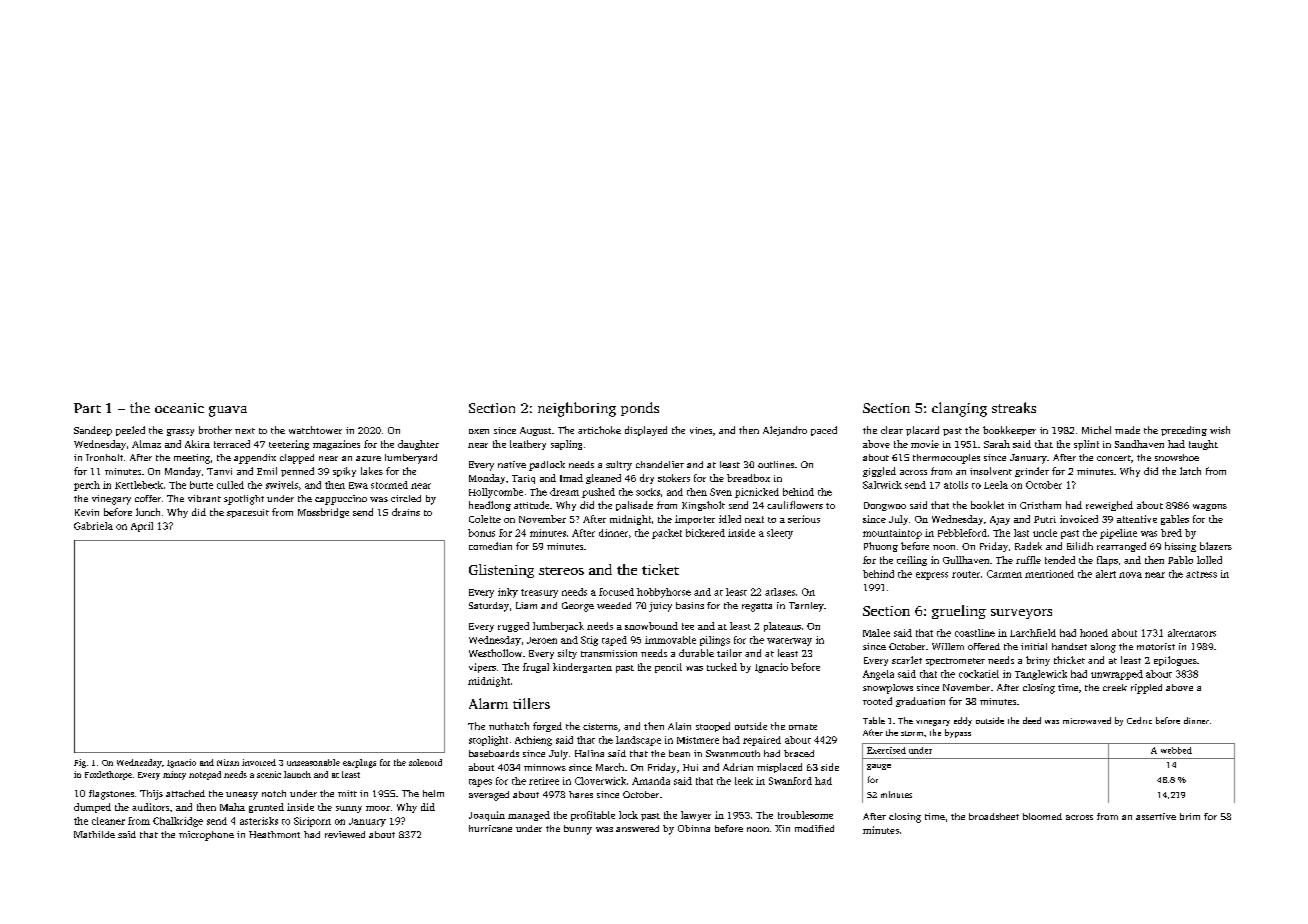 The width and height of the page is (1308, 924). Describe the element at coordinates (1069, 660) in the page. I see `thicket` at that location.
